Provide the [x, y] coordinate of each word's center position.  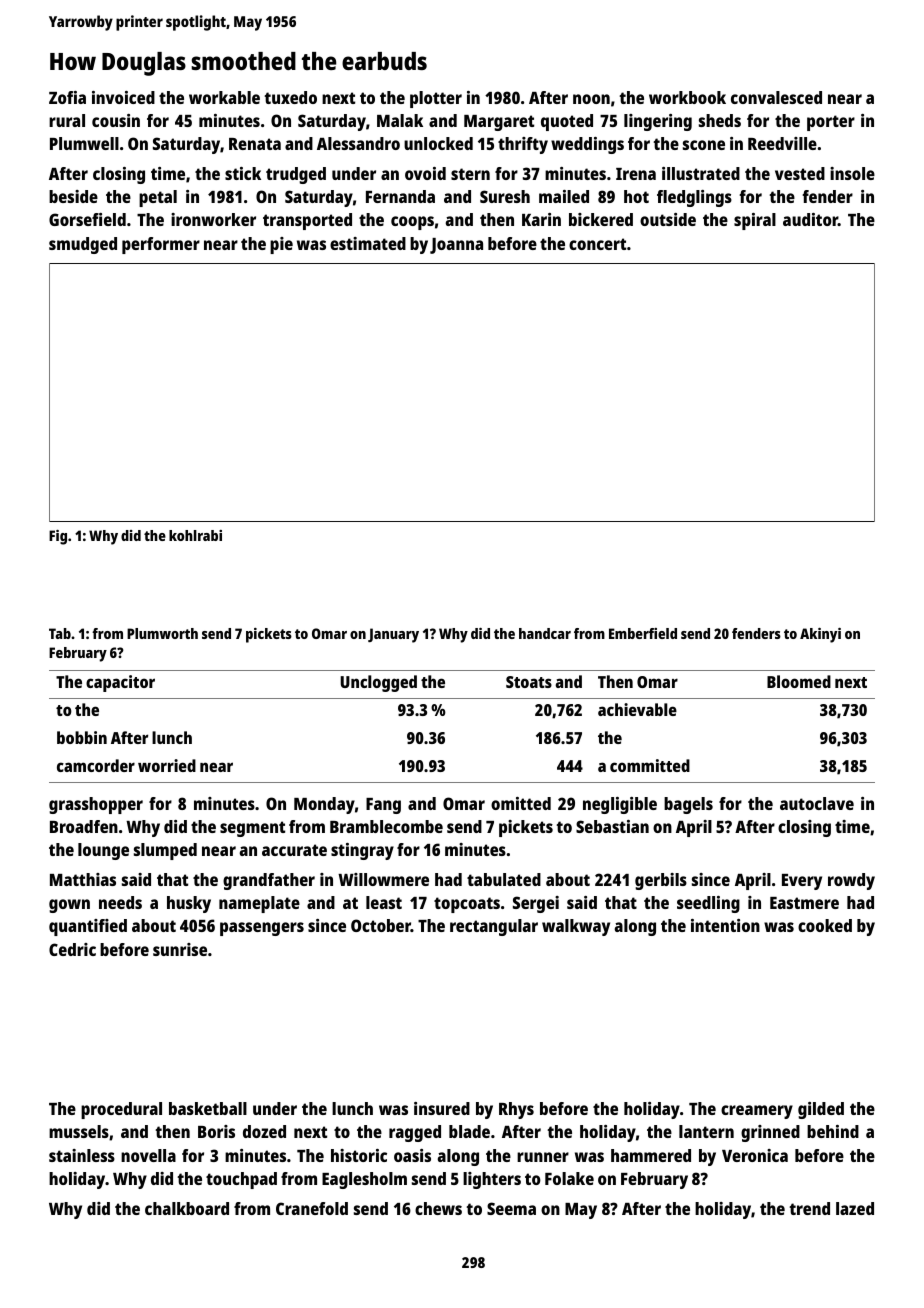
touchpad [241, 1180]
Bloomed [799, 681]
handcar [545, 633]
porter [831, 123]
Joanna [456, 246]
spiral [755, 221]
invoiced [123, 97]
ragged [415, 1133]
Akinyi [820, 635]
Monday [324, 805]
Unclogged [378, 683]
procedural [121, 1110]
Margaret [499, 123]
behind [833, 1131]
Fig [58, 537]
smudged [83, 245]
